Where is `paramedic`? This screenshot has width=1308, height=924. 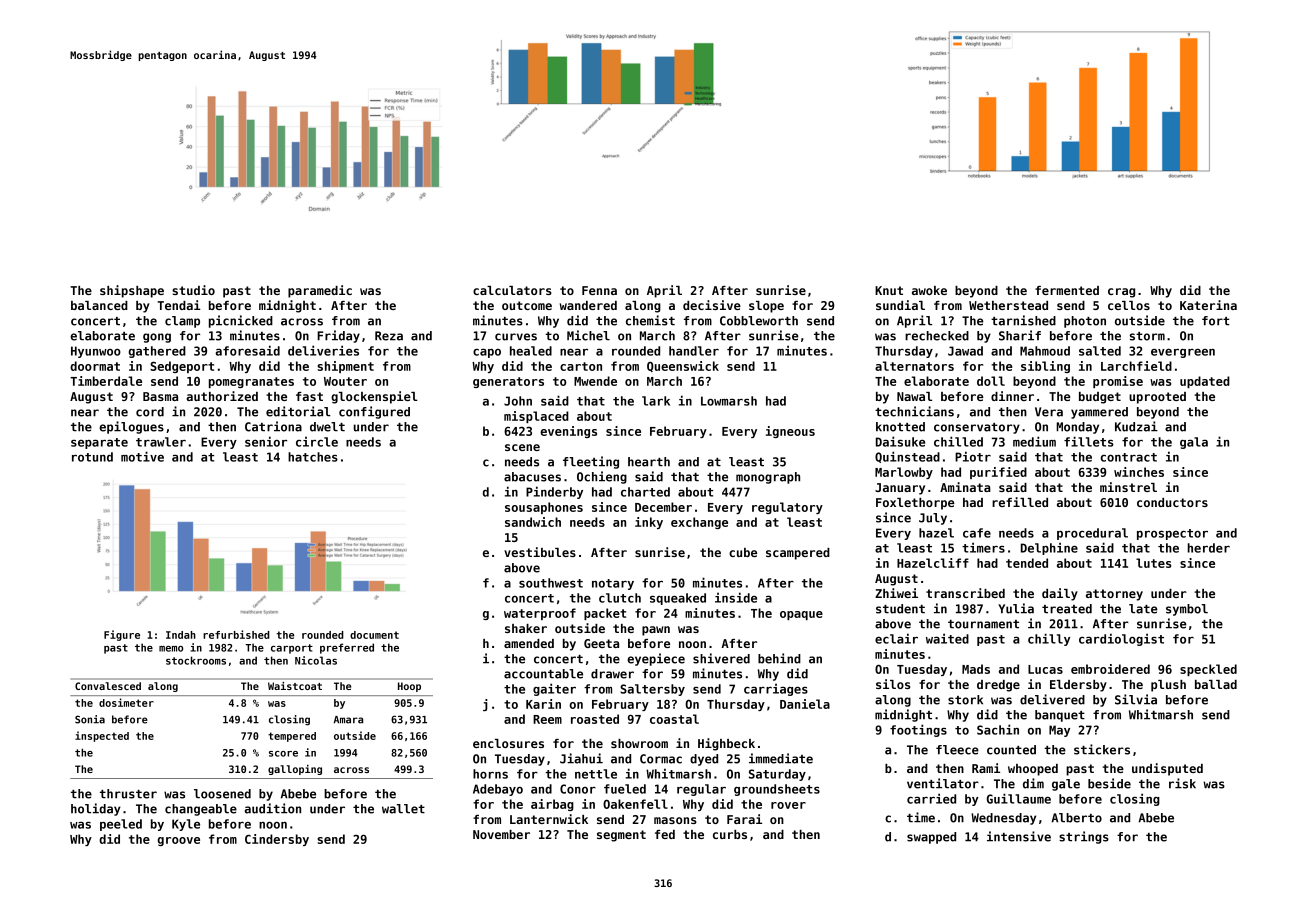
paramedic is located at coordinates (320, 291).
